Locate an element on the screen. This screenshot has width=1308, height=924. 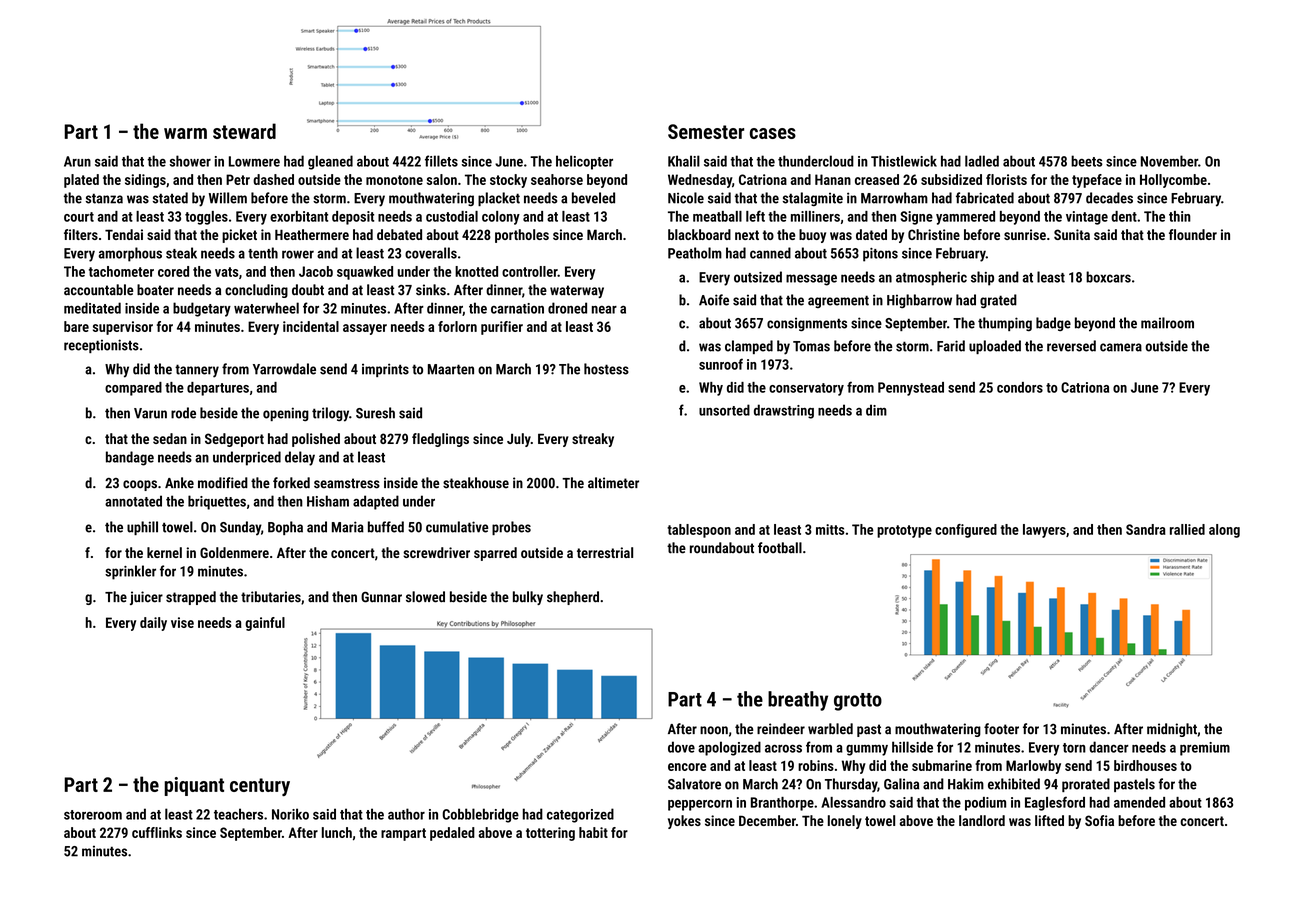
adapted is located at coordinates (376, 502).
